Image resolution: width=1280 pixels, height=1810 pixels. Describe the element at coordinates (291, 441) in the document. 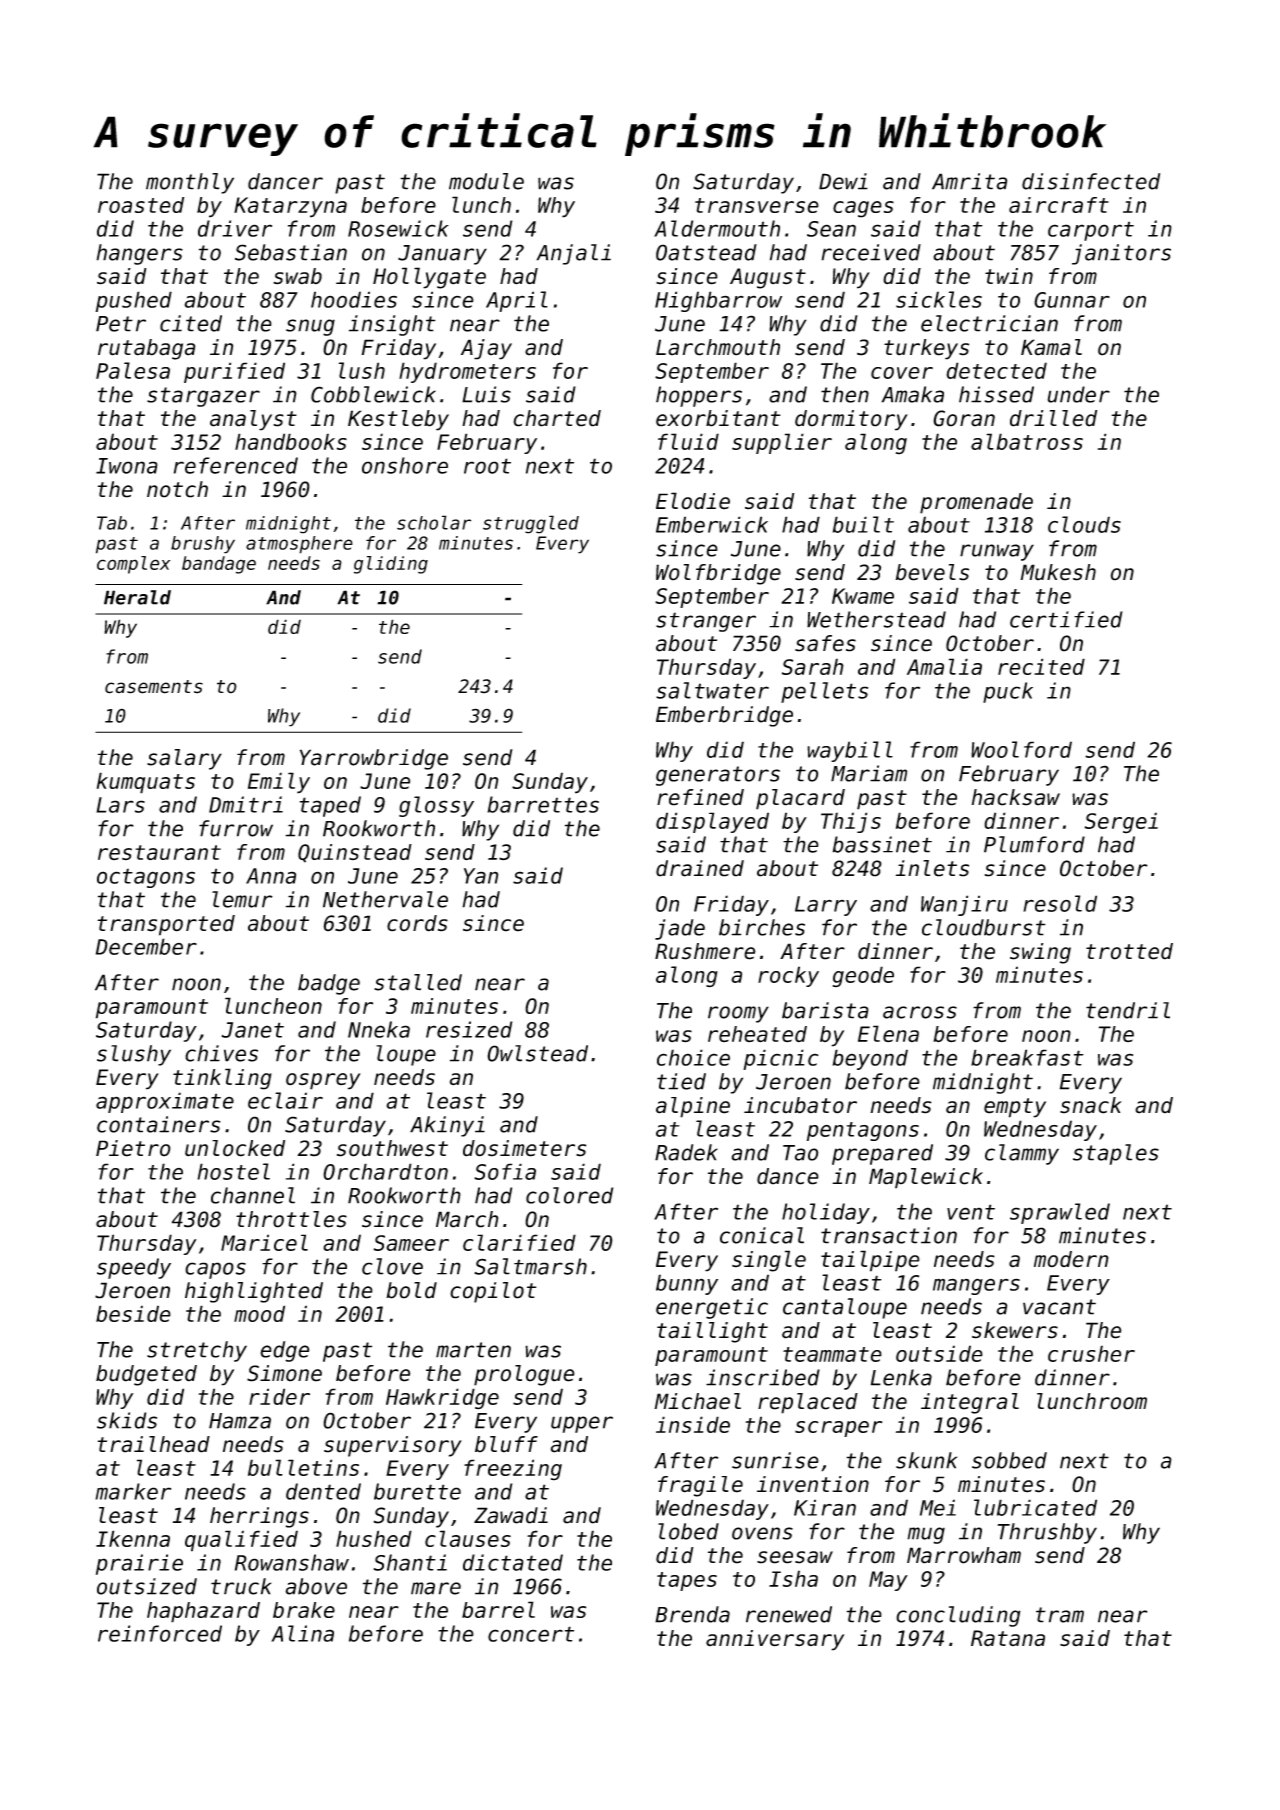

I see `handbooks` at that location.
